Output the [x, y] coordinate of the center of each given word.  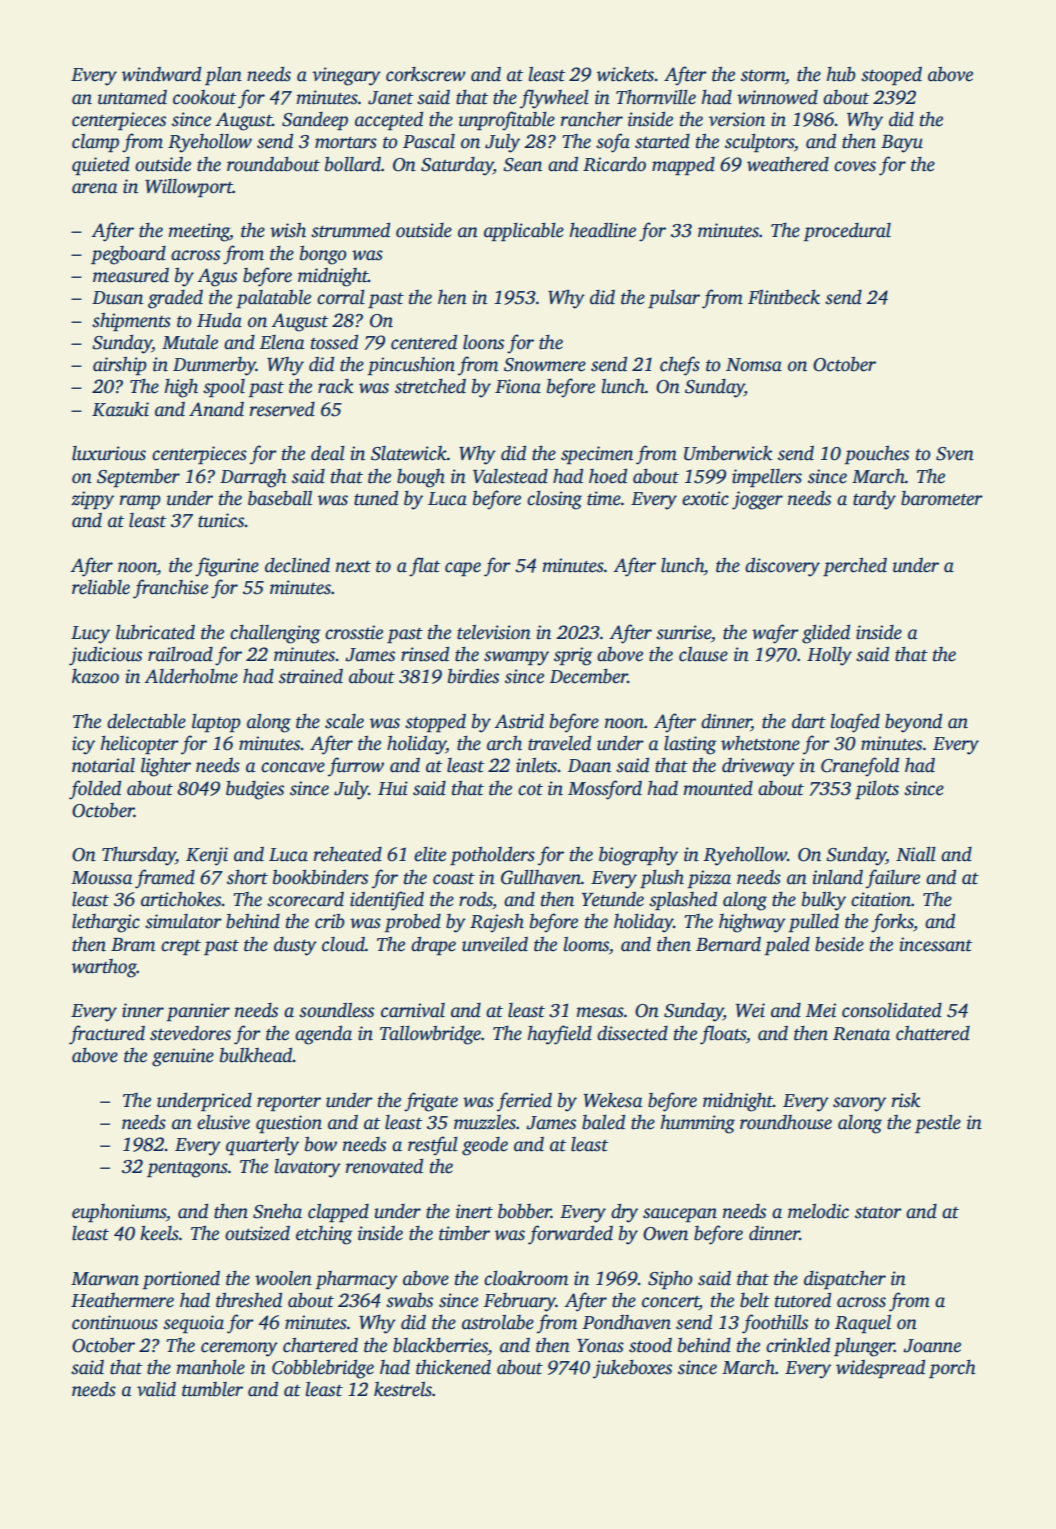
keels [159, 1233]
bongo [323, 255]
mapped [683, 166]
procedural [847, 232]
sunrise [683, 632]
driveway [758, 767]
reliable [101, 587]
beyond [913, 723]
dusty [295, 946]
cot [530, 790]
